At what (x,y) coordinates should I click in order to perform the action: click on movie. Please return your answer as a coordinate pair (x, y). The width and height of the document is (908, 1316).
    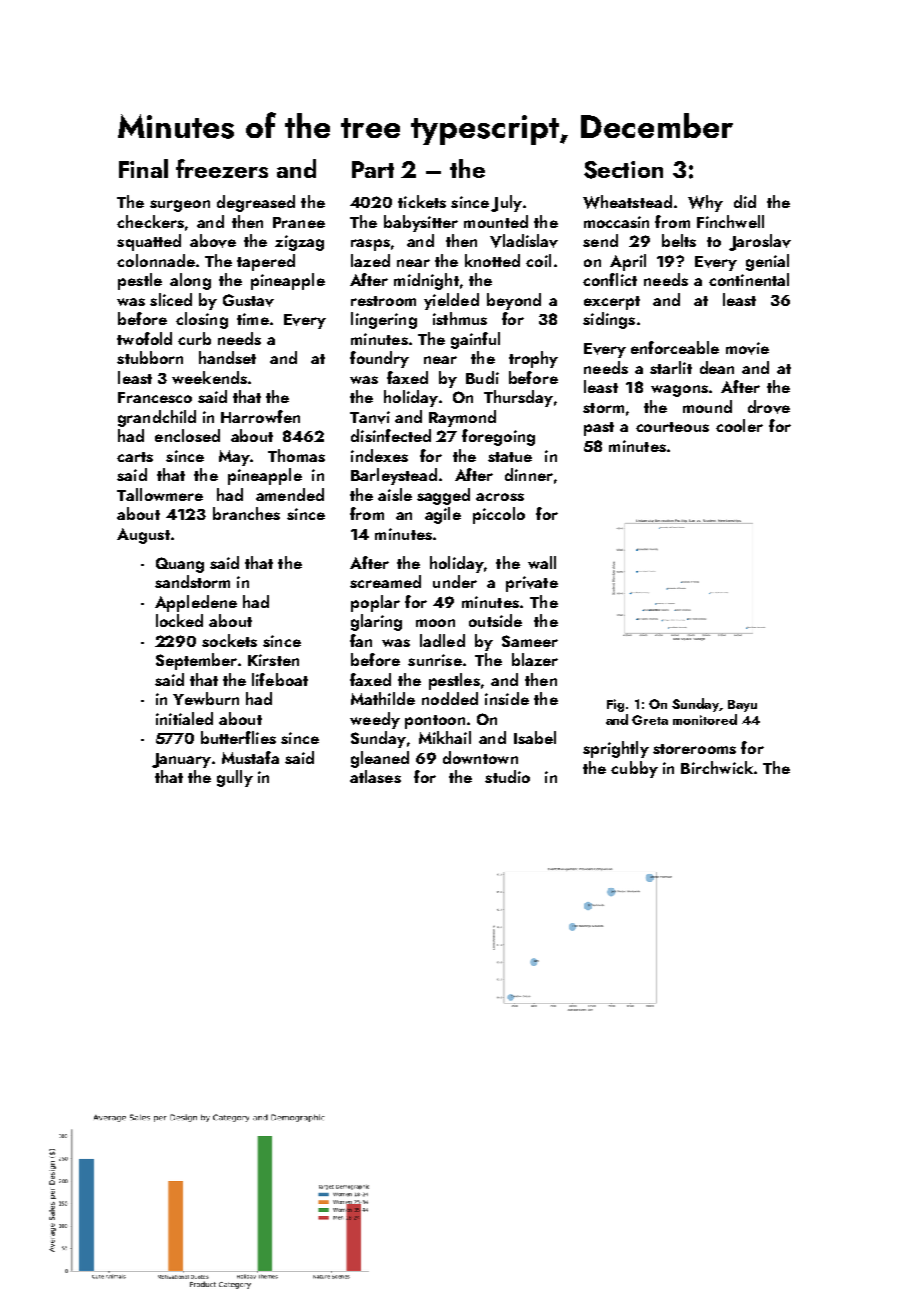
    Looking at the image, I should click on (747, 348).
